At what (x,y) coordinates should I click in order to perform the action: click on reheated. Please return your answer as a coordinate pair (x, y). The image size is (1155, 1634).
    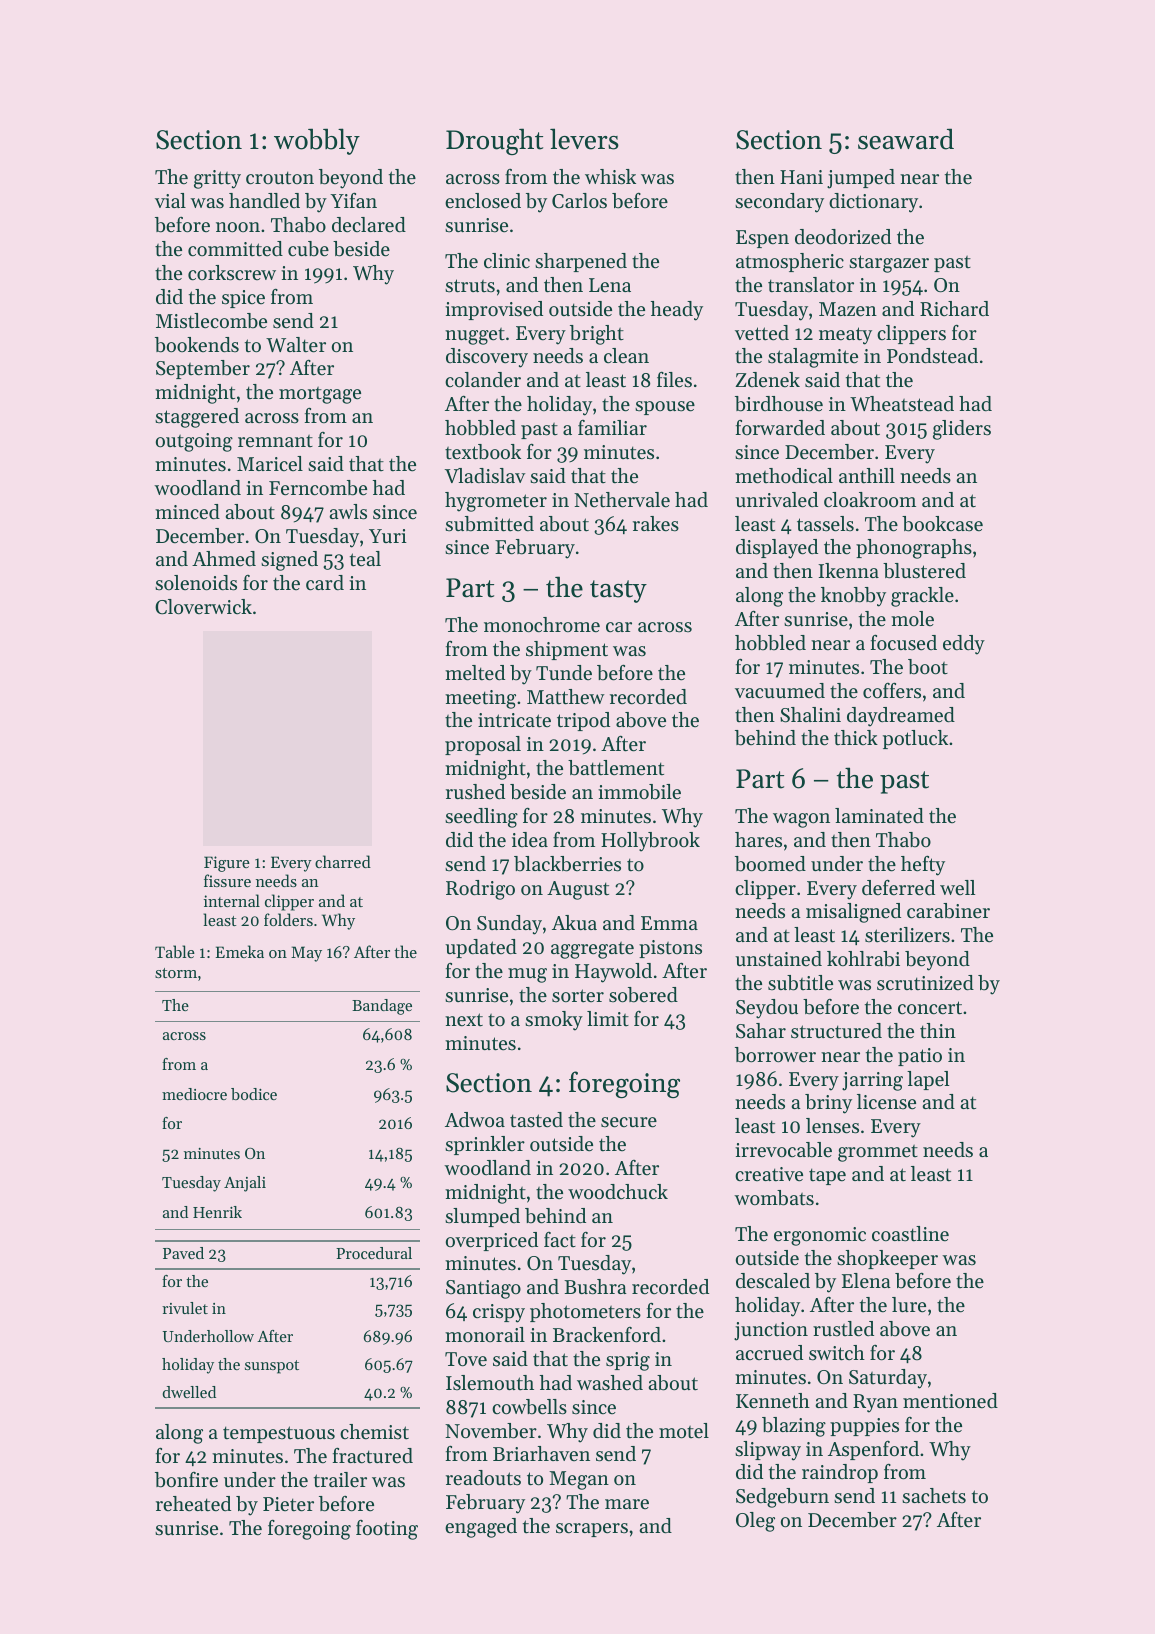
    Looking at the image, I should click on (193, 1504).
